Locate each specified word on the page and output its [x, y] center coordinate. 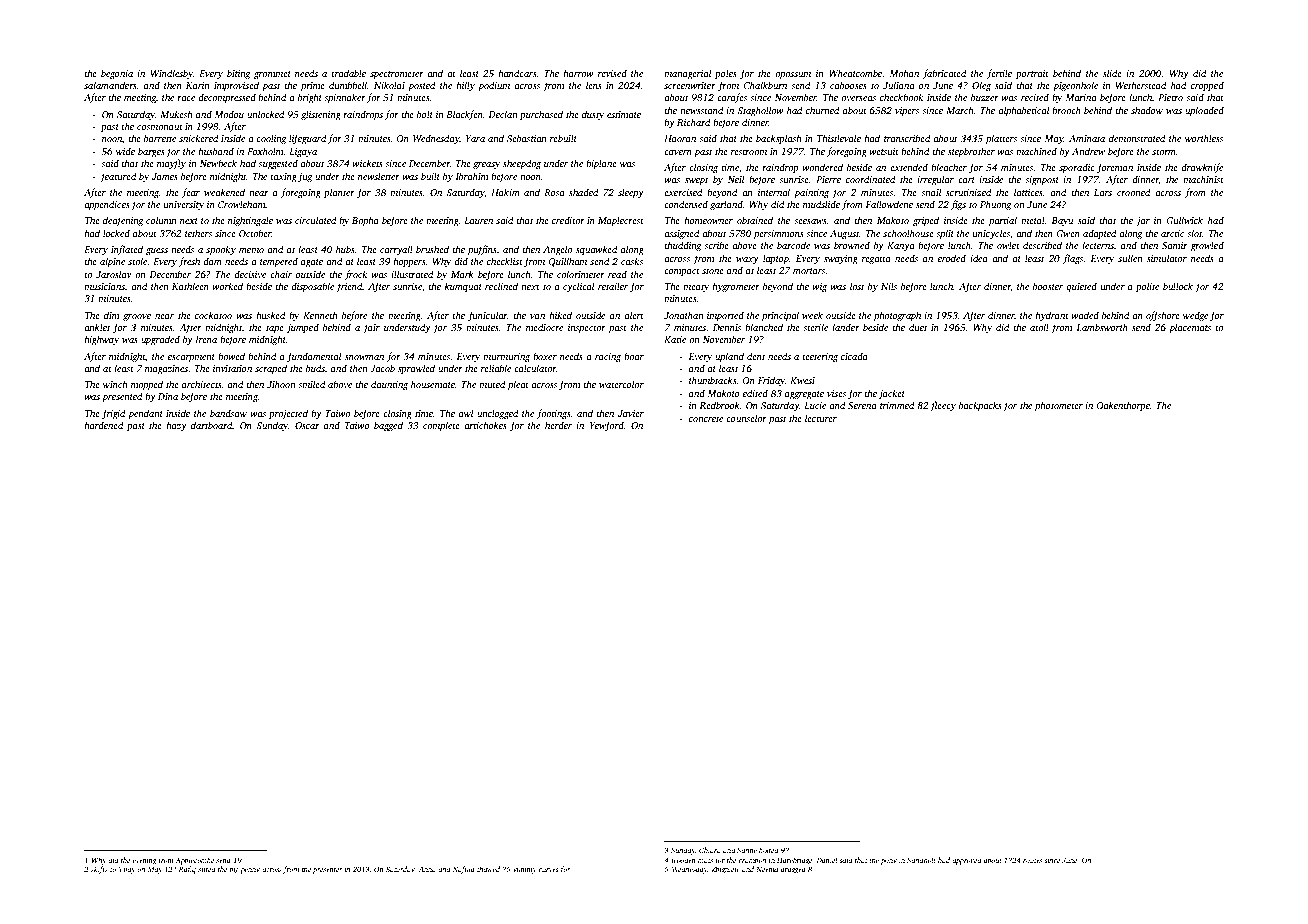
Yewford [606, 426]
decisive [250, 274]
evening [145, 861]
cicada [854, 356]
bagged [388, 426]
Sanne [747, 850]
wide [125, 151]
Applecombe [194, 861]
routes [1032, 860]
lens [594, 85]
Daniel [827, 860]
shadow [1147, 110]
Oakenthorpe [1123, 406]
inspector [587, 328]
